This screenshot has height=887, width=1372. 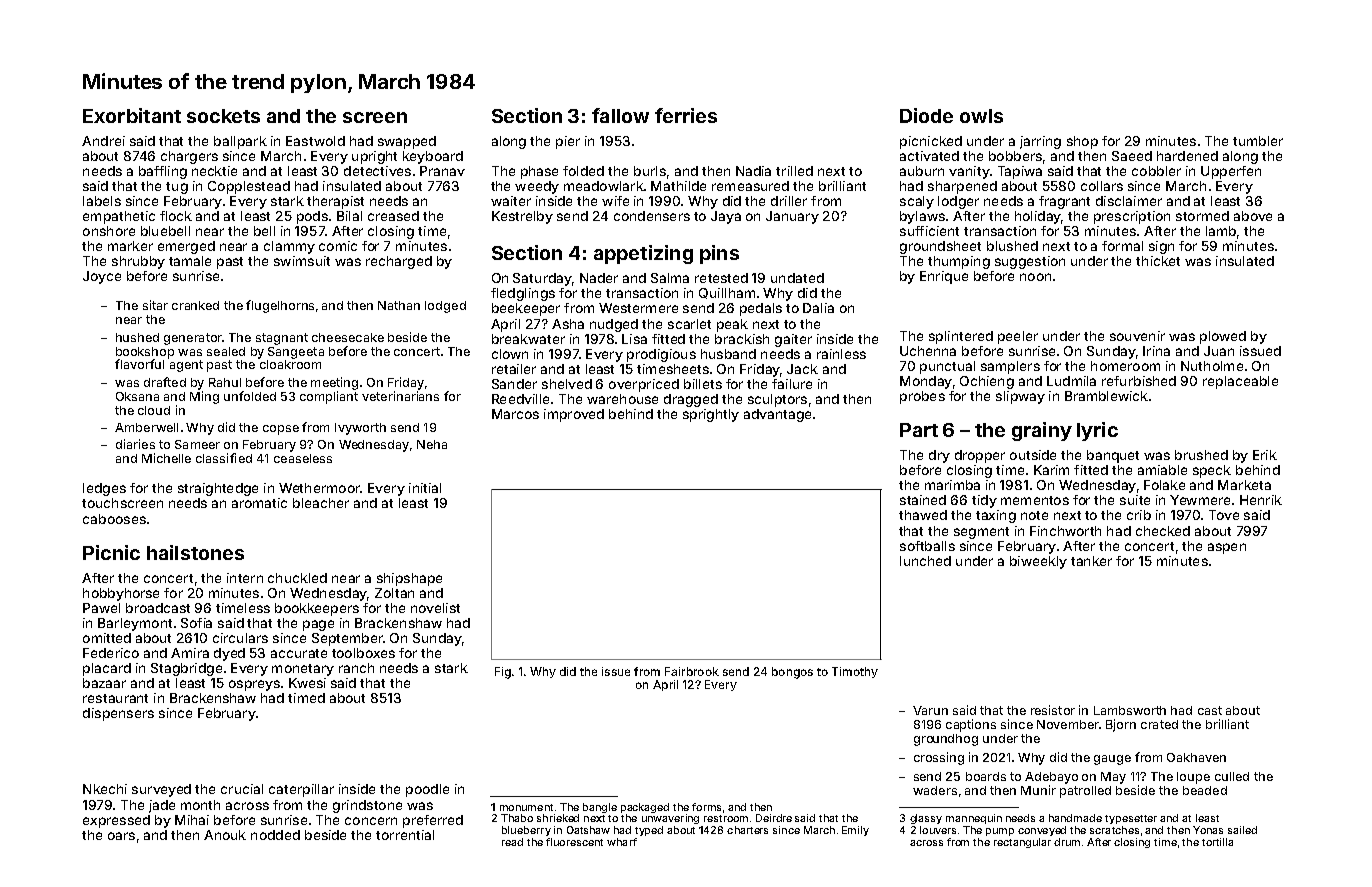 I want to click on phase, so click(x=539, y=172).
